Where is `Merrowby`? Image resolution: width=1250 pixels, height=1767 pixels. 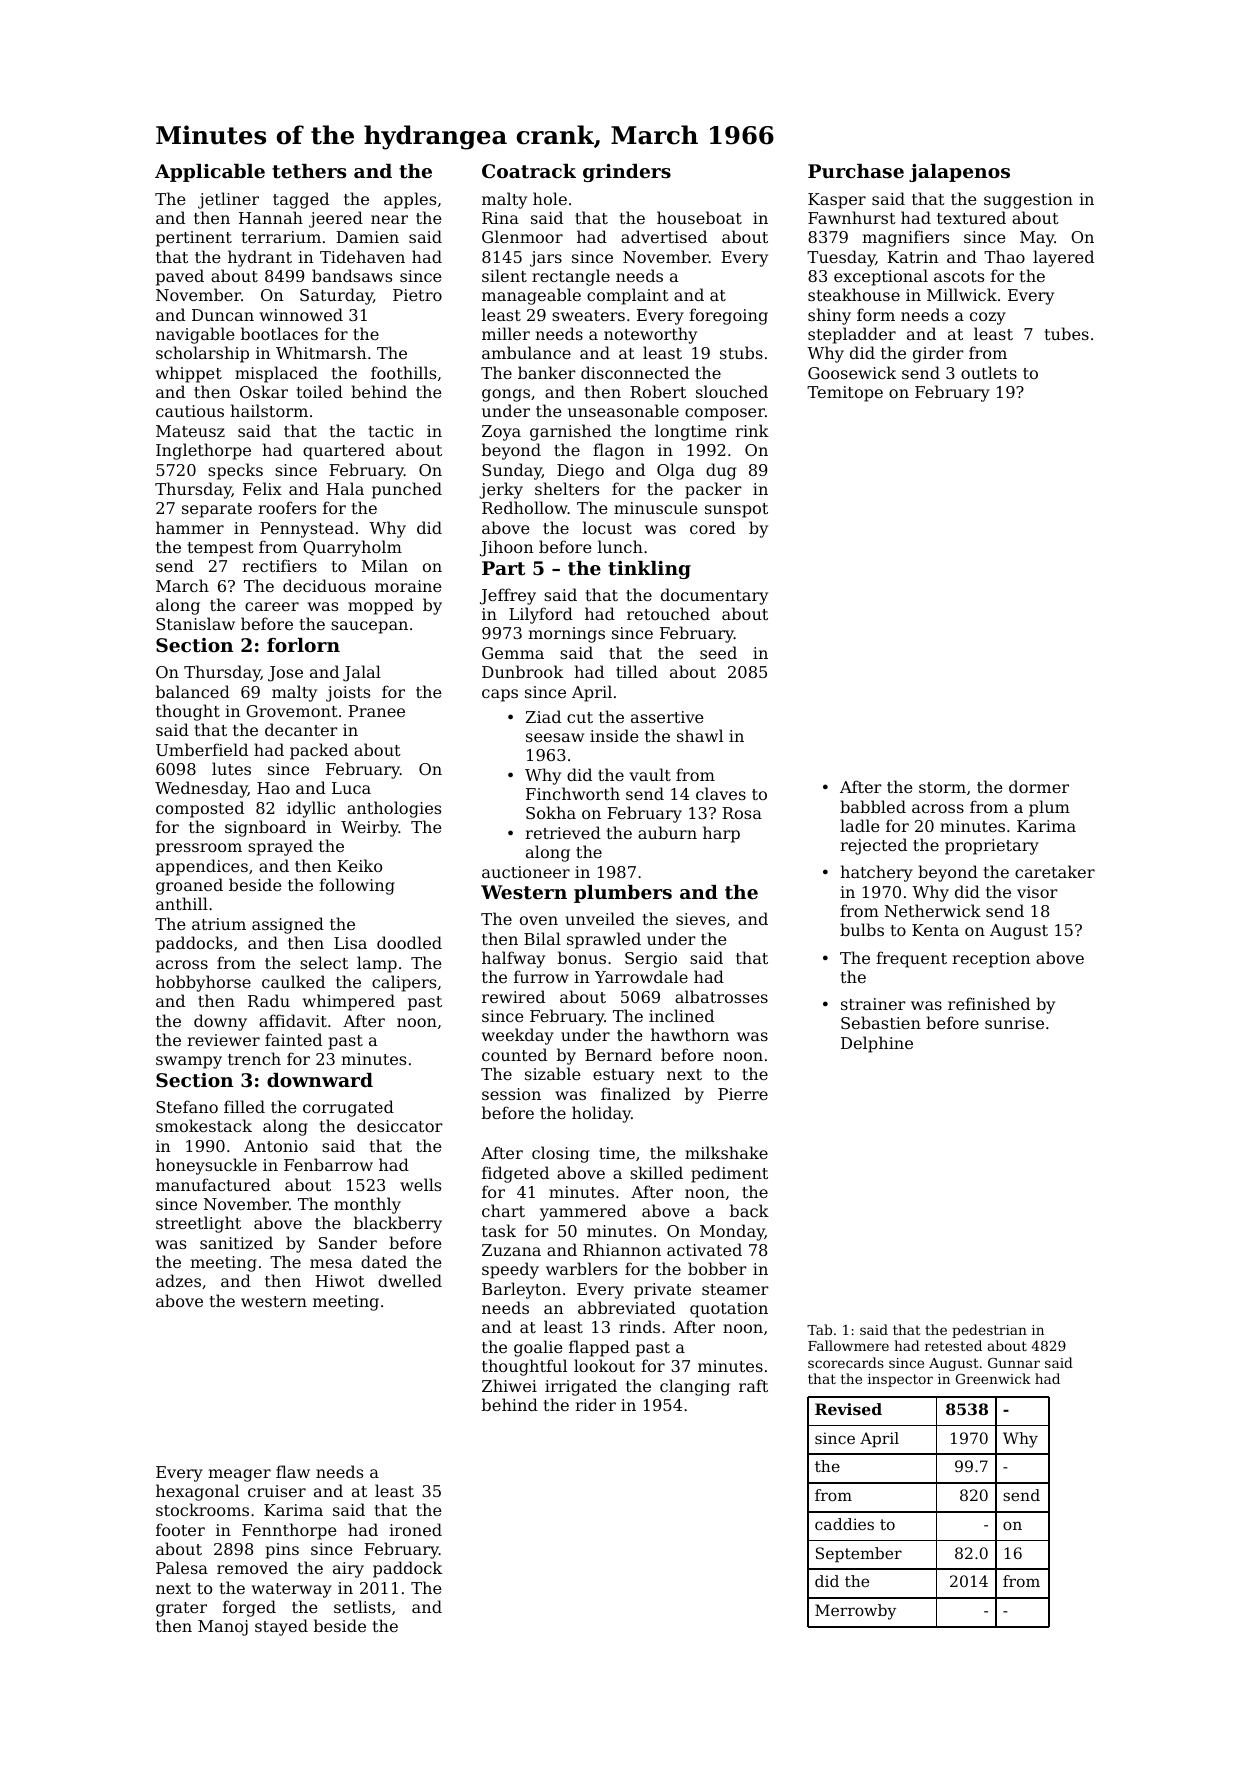 Merrowby is located at coordinates (855, 1612).
